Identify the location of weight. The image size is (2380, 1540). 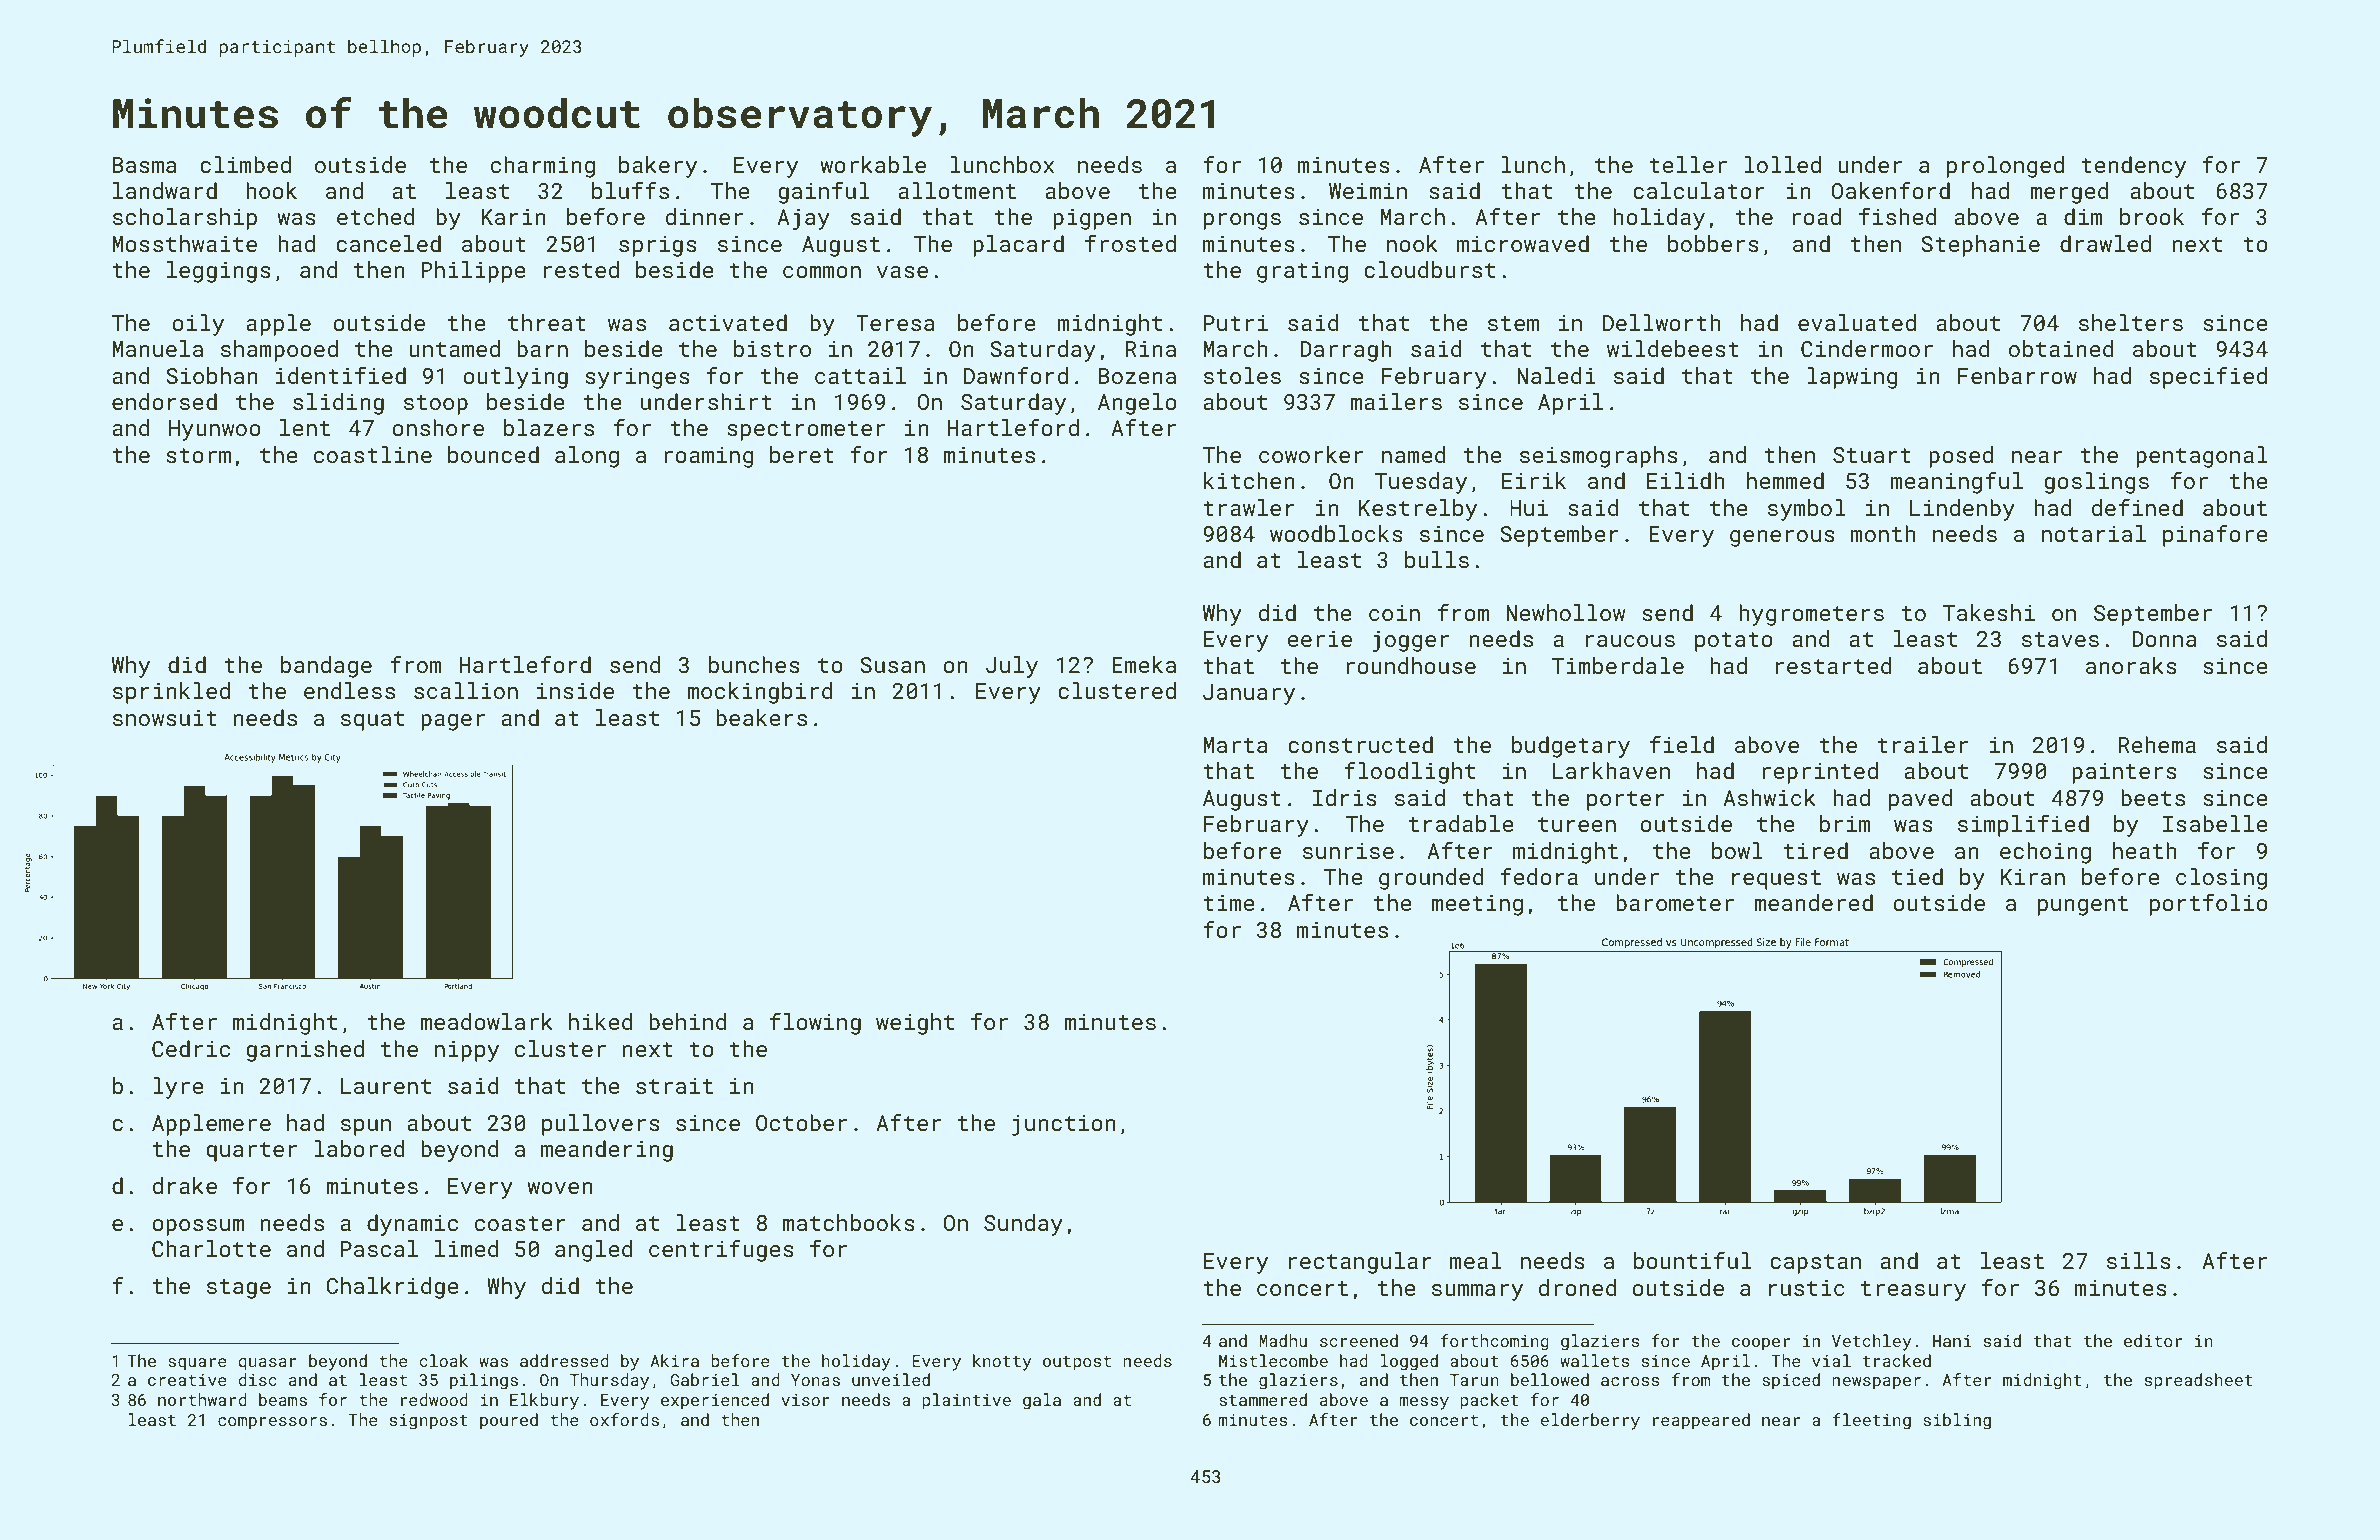
(915, 1024).
